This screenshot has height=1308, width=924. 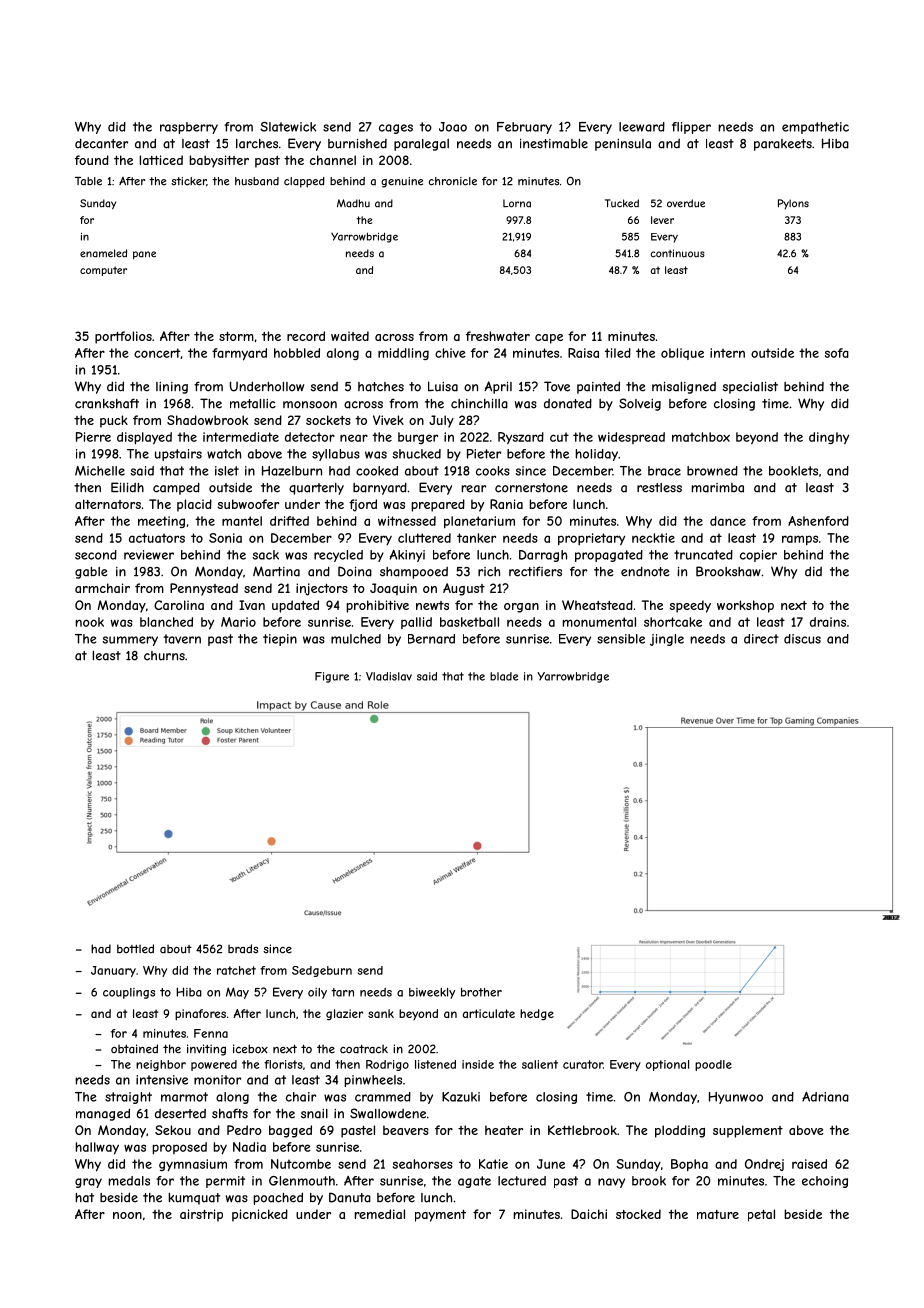 I want to click on parakeets, so click(x=783, y=145).
